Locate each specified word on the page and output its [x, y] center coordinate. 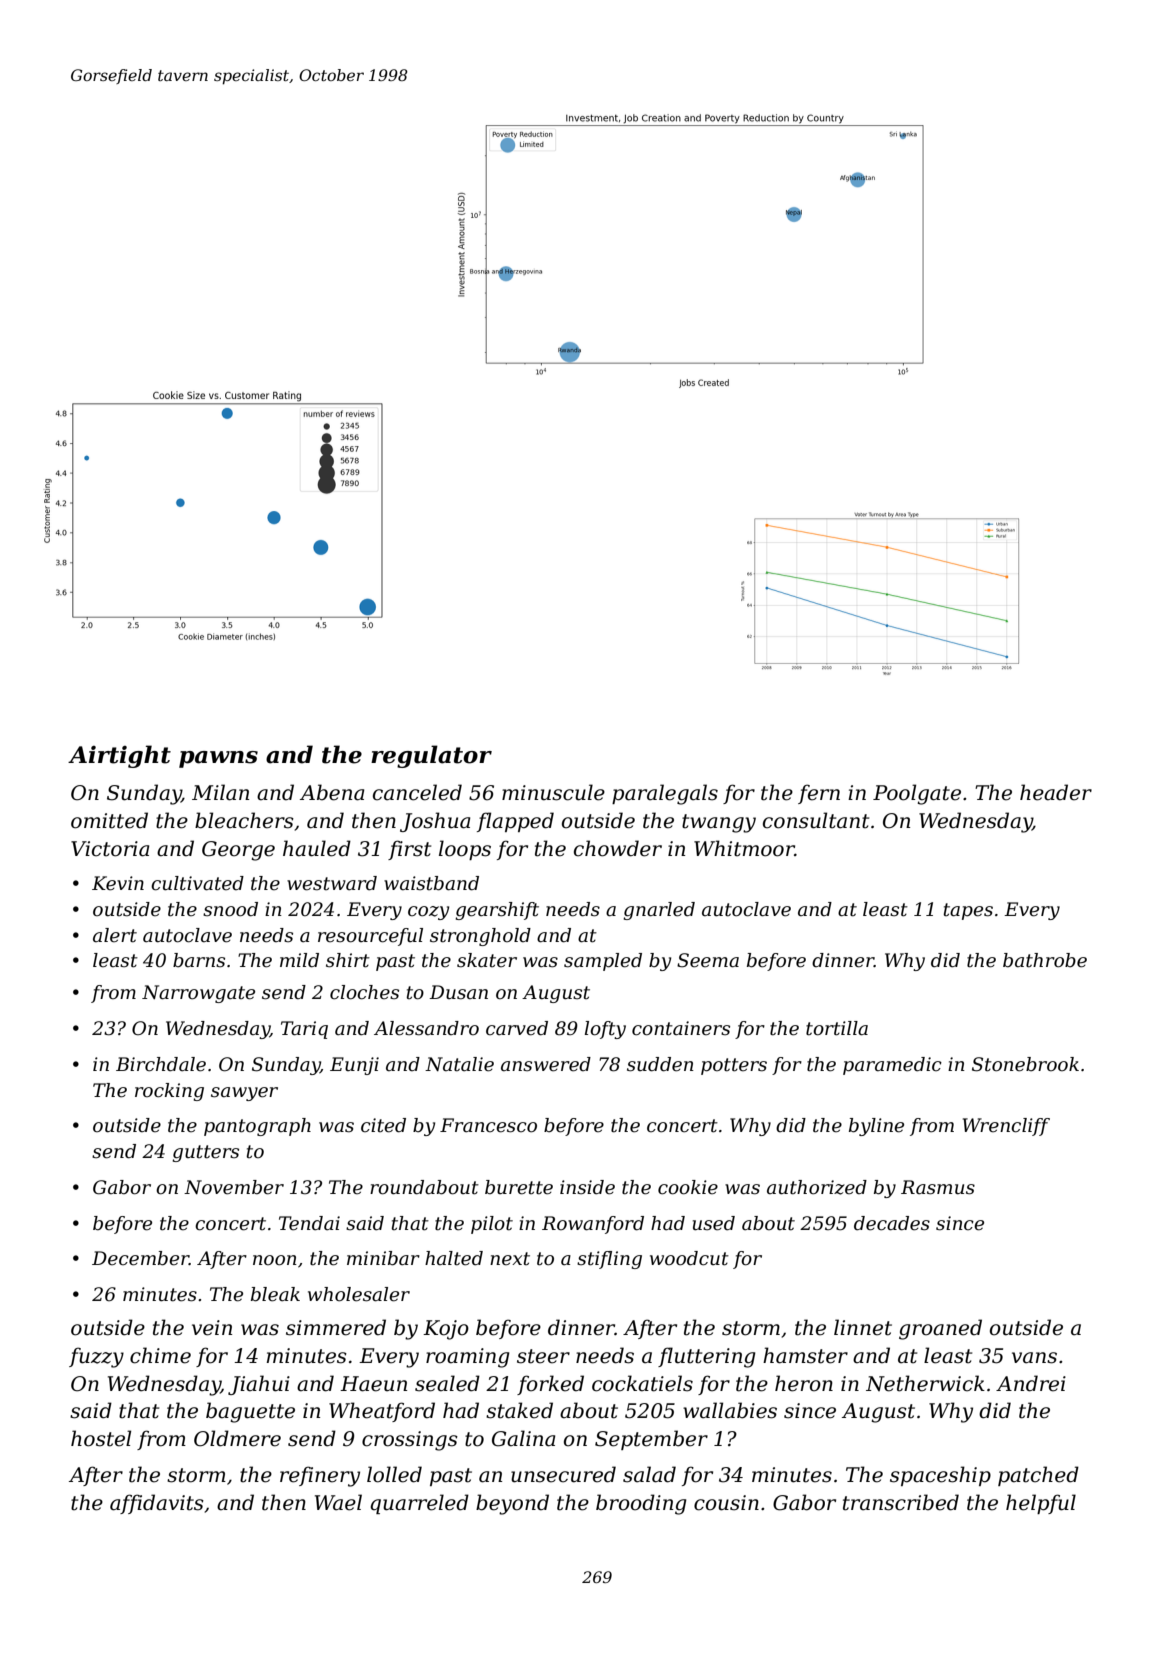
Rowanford [593, 1225]
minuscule [553, 792]
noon [275, 1260]
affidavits [157, 1504]
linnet [863, 1327]
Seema [708, 960]
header [1056, 792]
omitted [109, 820]
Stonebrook [1025, 1064]
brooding [641, 1504]
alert [115, 935]
